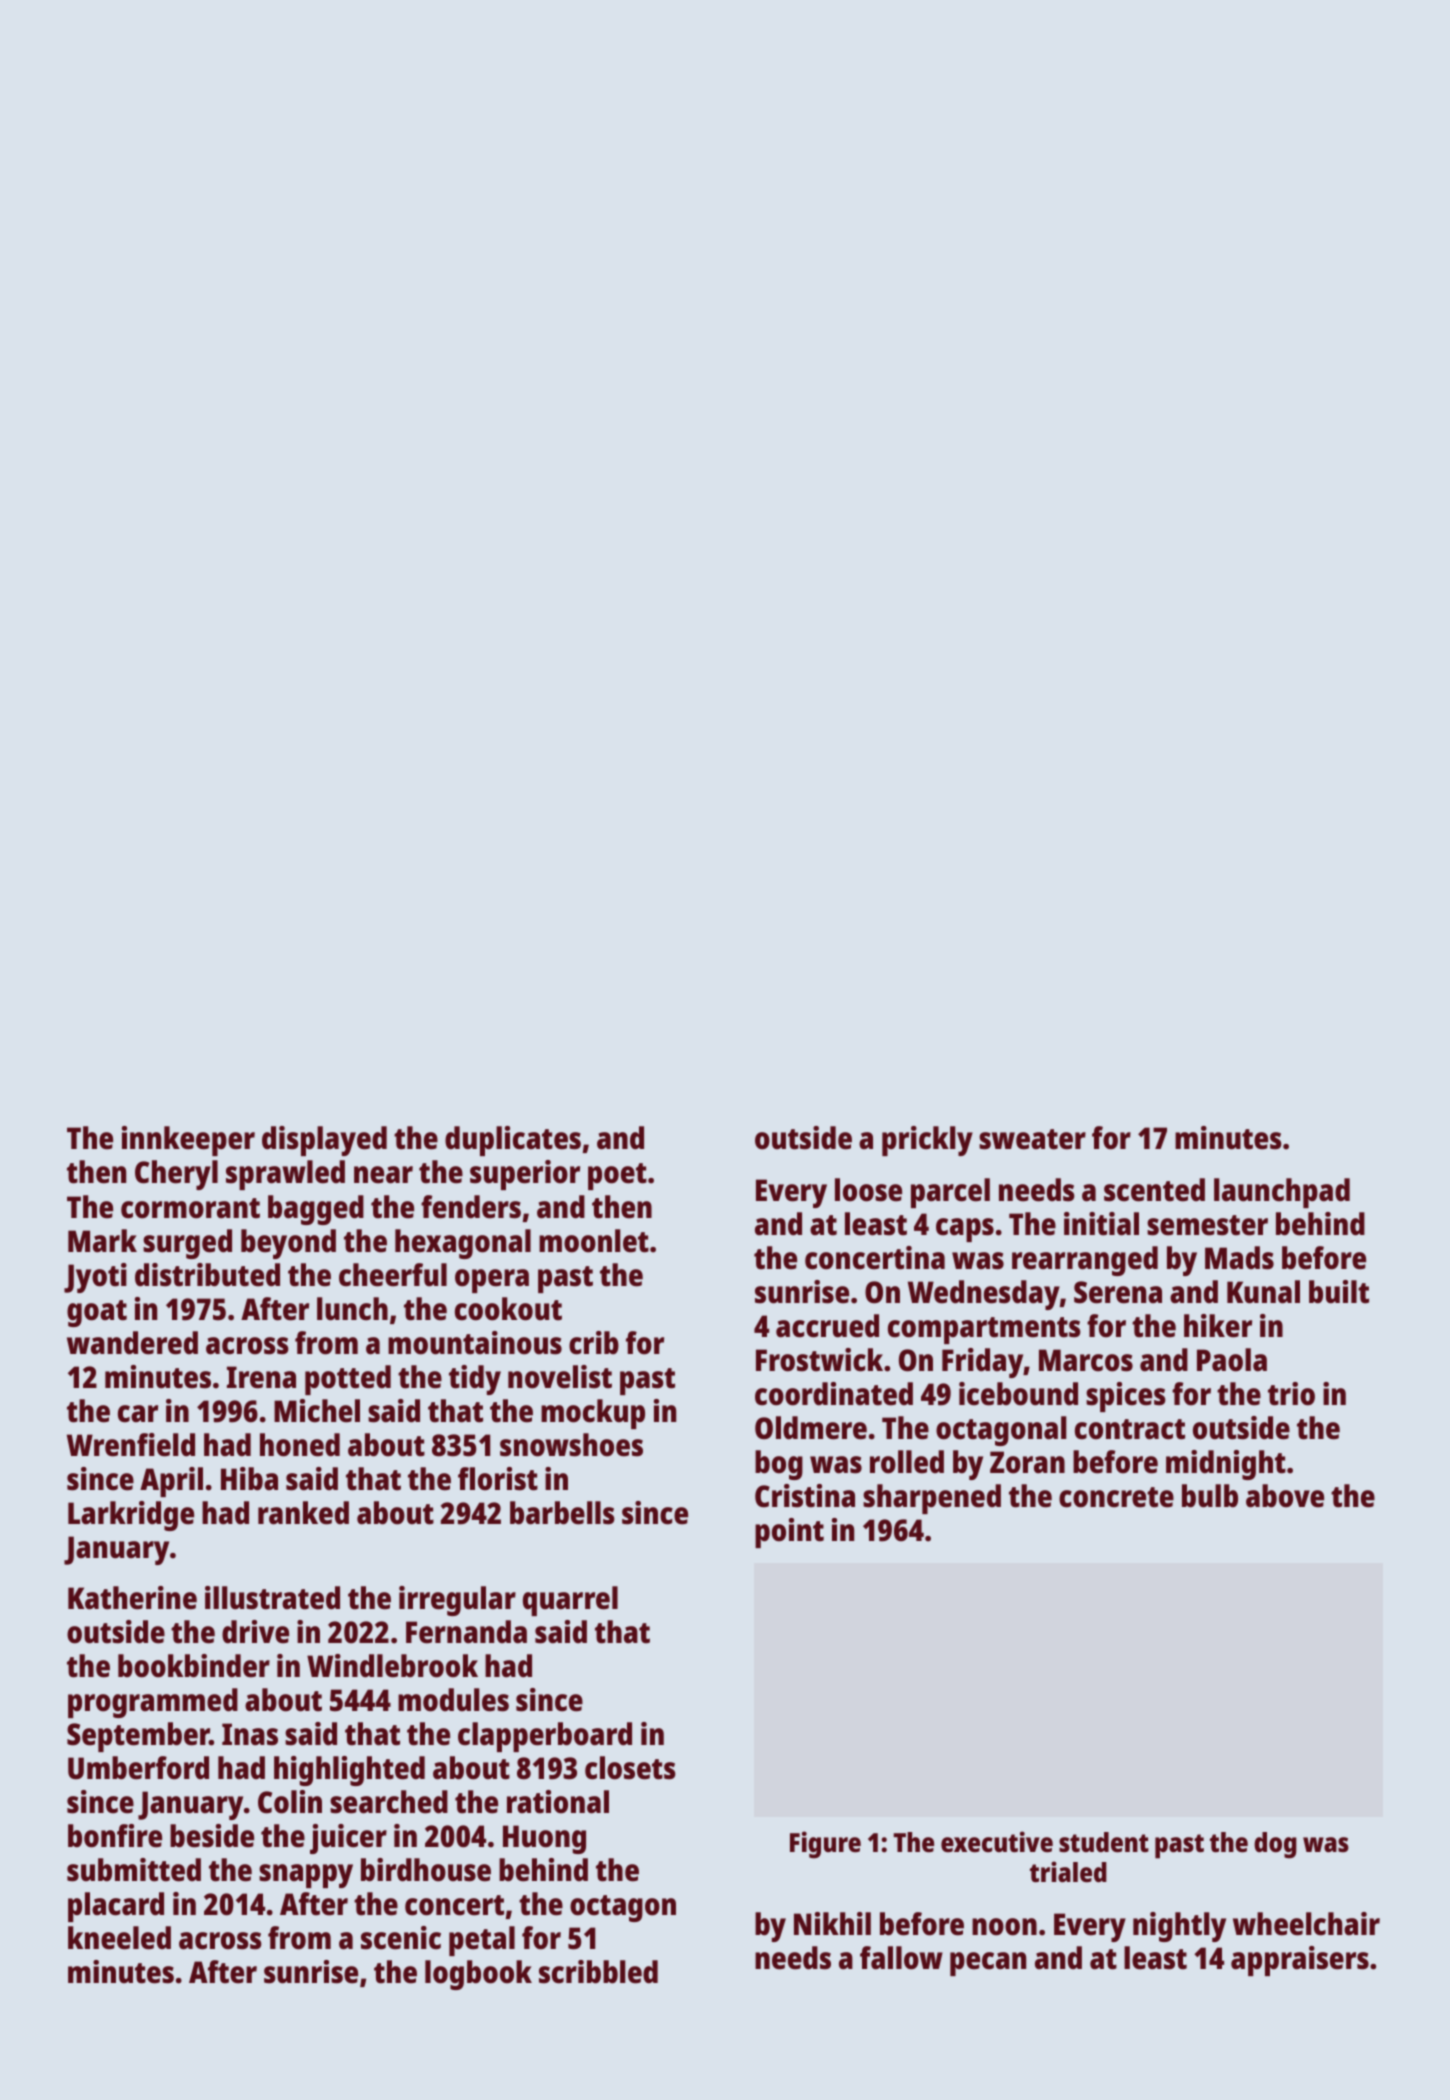 This page has width=1450, height=2100. I want to click on displayed, so click(324, 1141).
